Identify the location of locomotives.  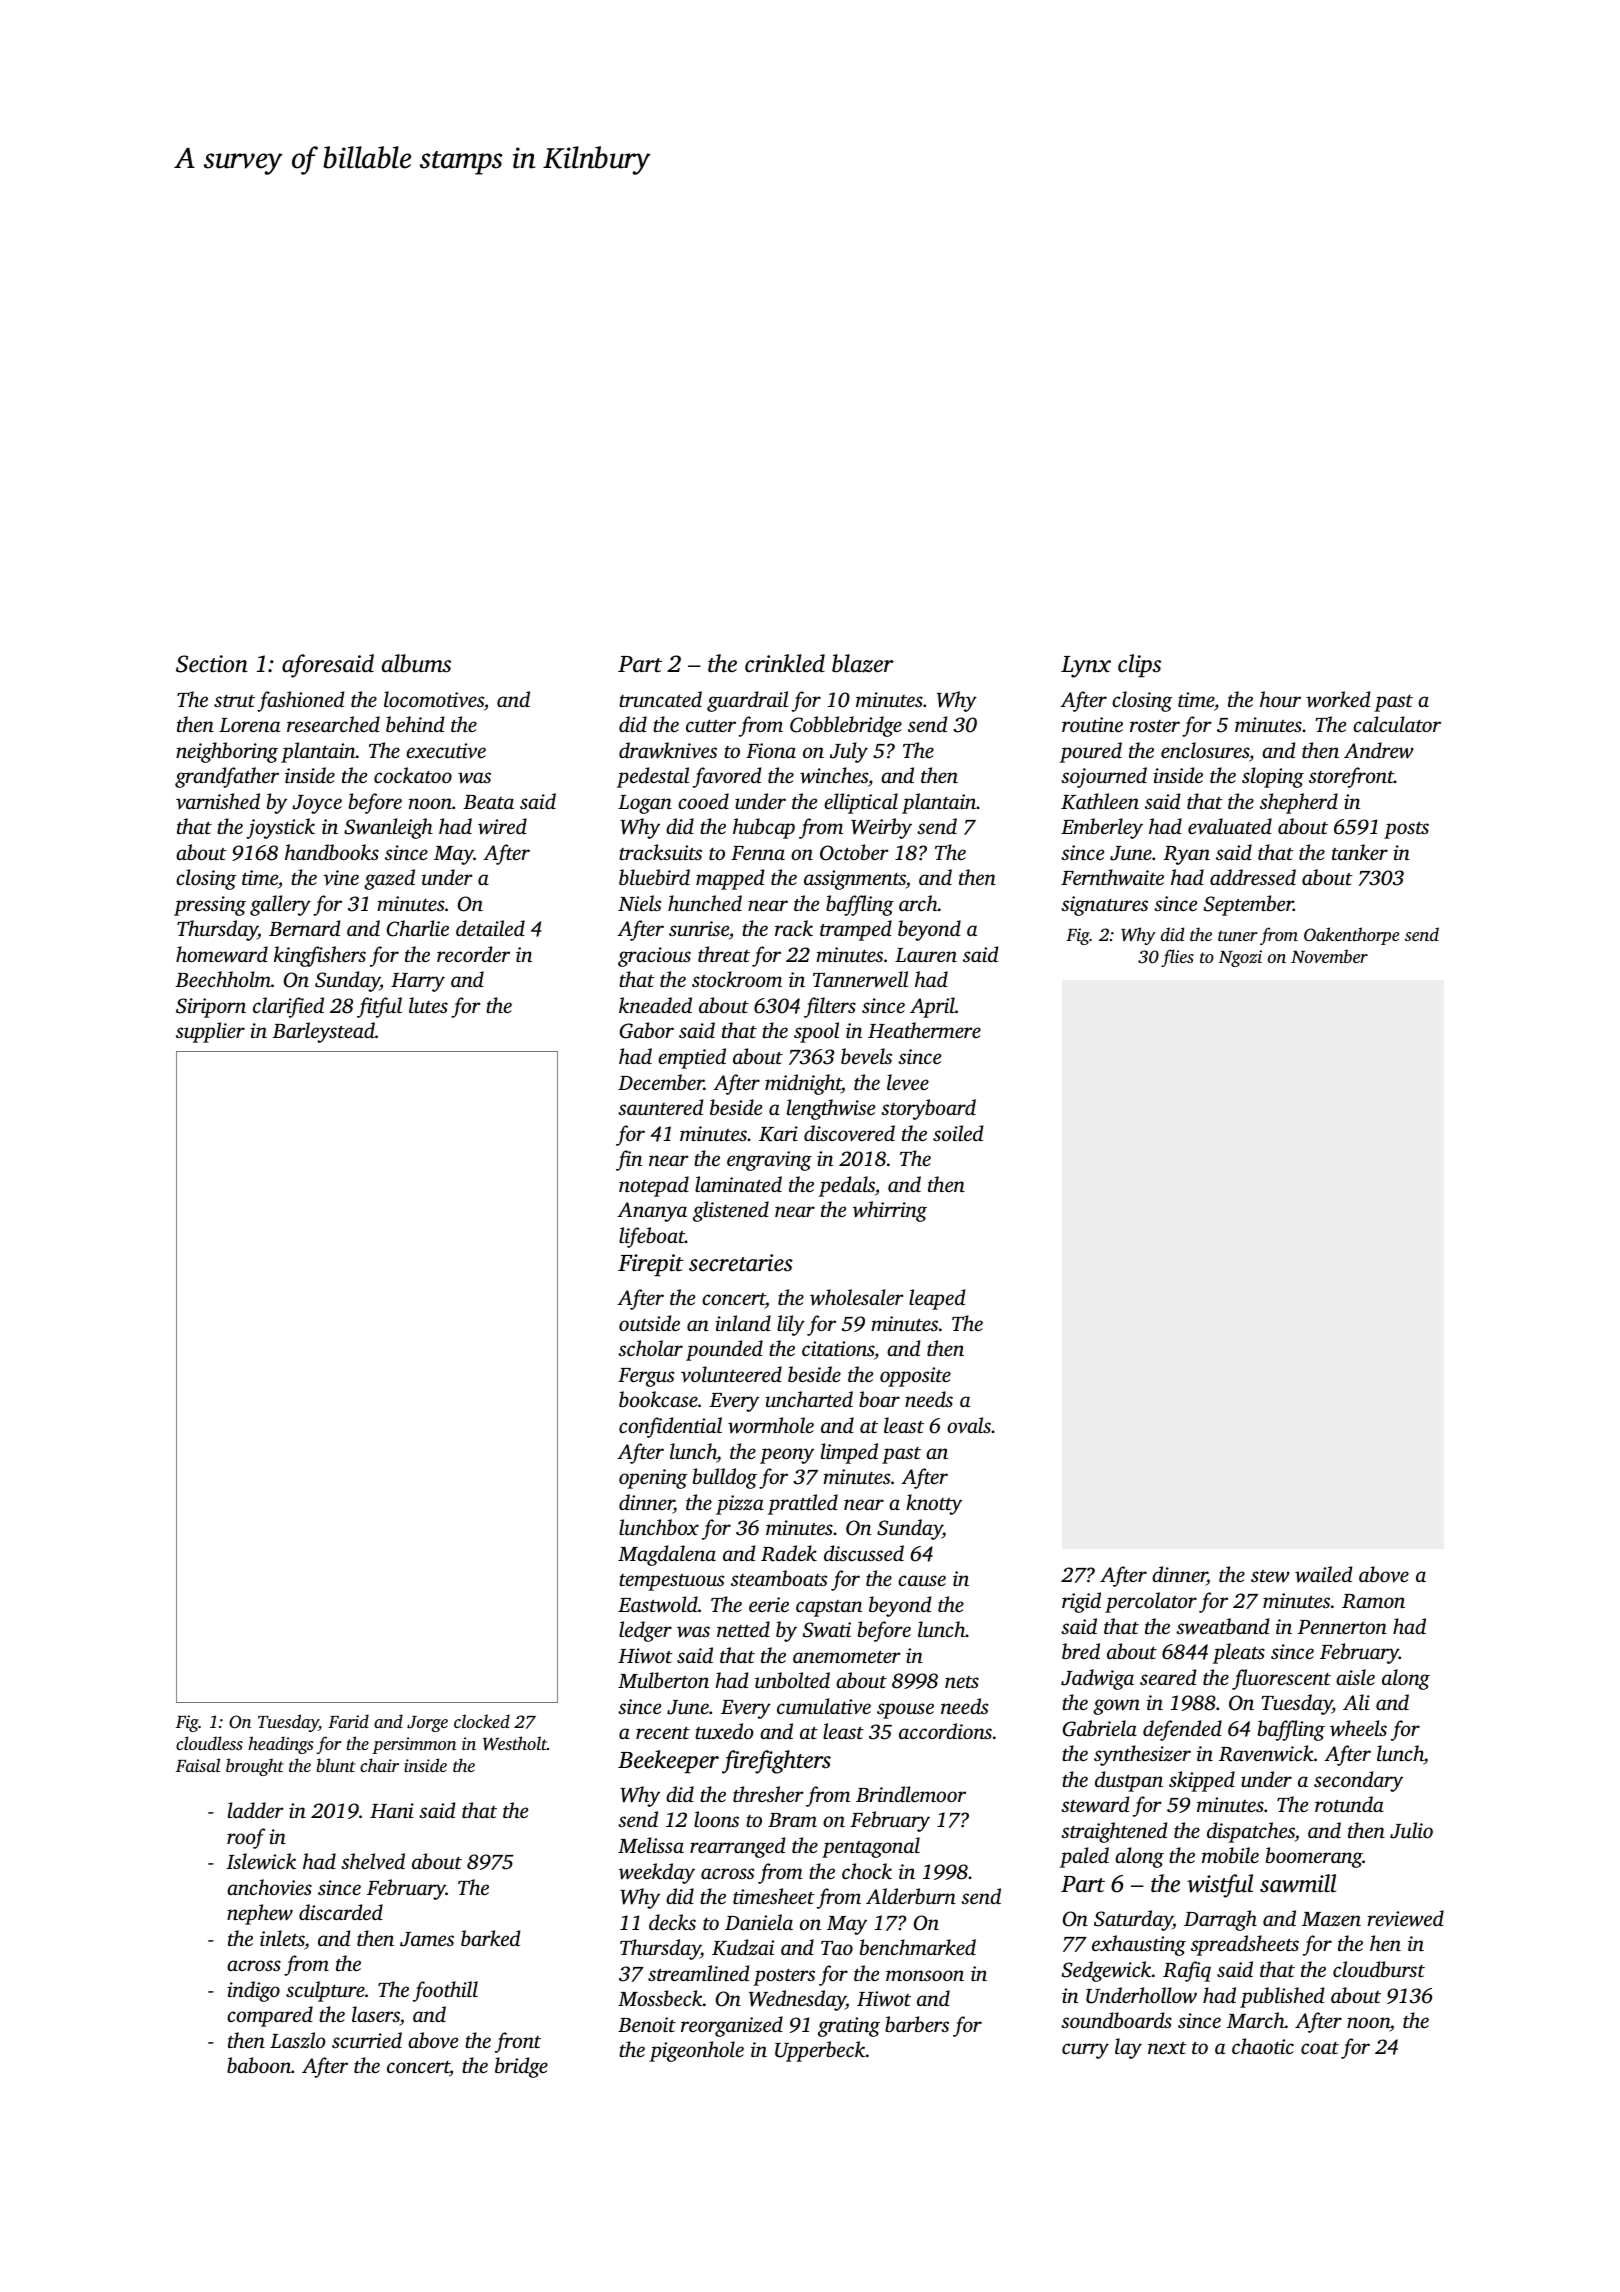
(434, 699).
